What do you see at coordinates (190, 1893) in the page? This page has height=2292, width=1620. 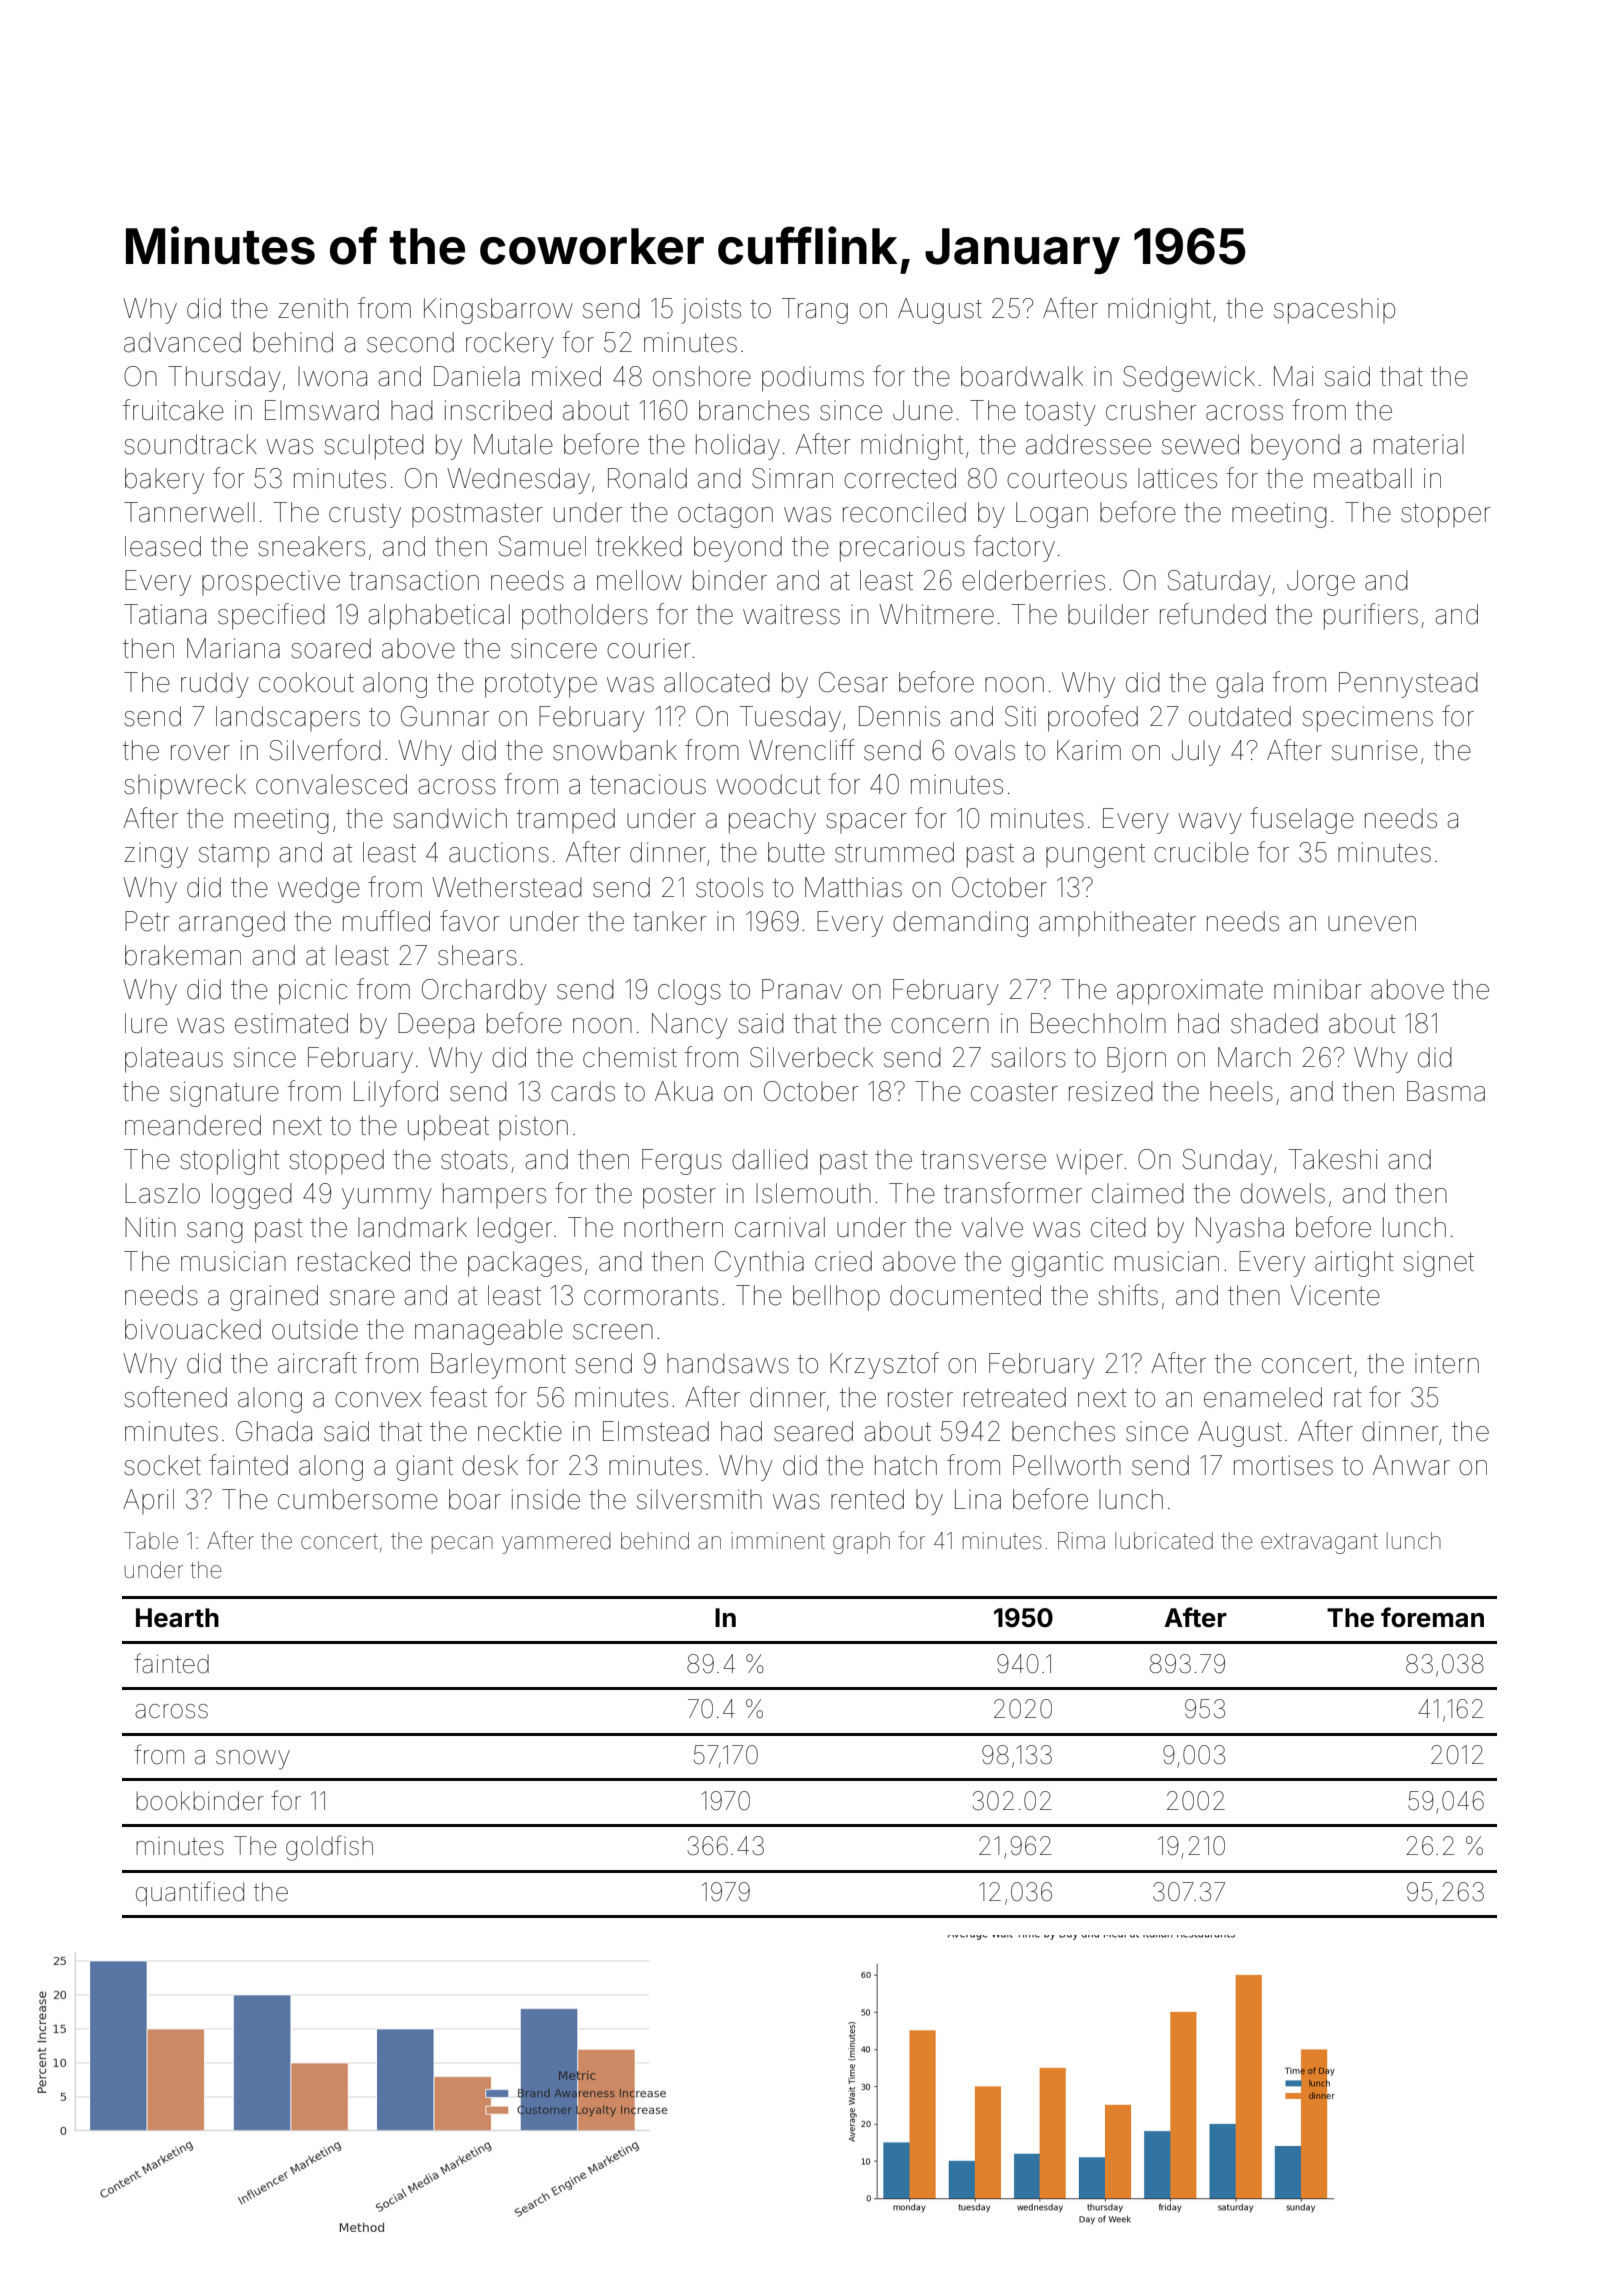 I see `quantified` at bounding box center [190, 1893].
